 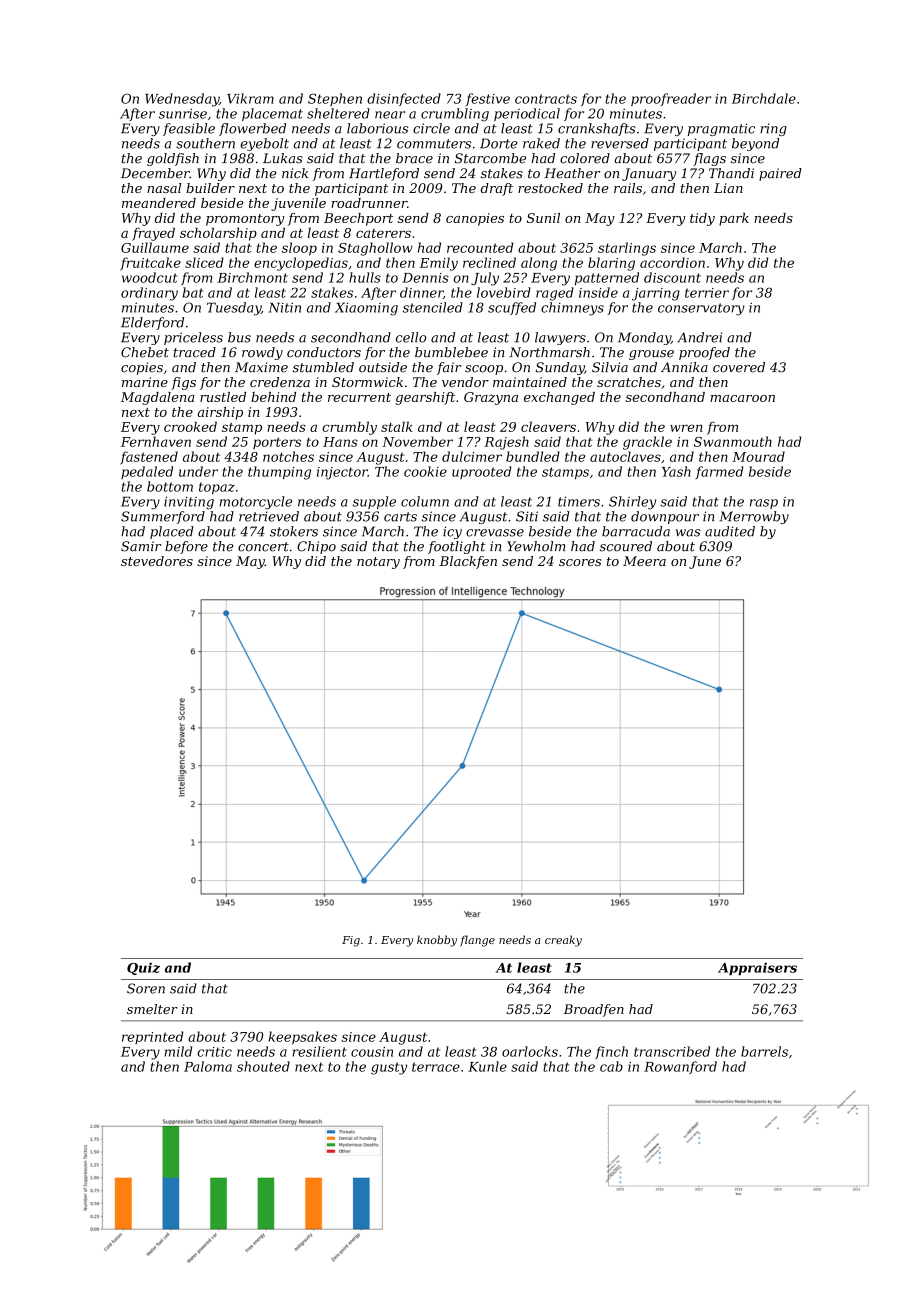 What do you see at coordinates (563, 941) in the screenshot?
I see `creaky` at bounding box center [563, 941].
